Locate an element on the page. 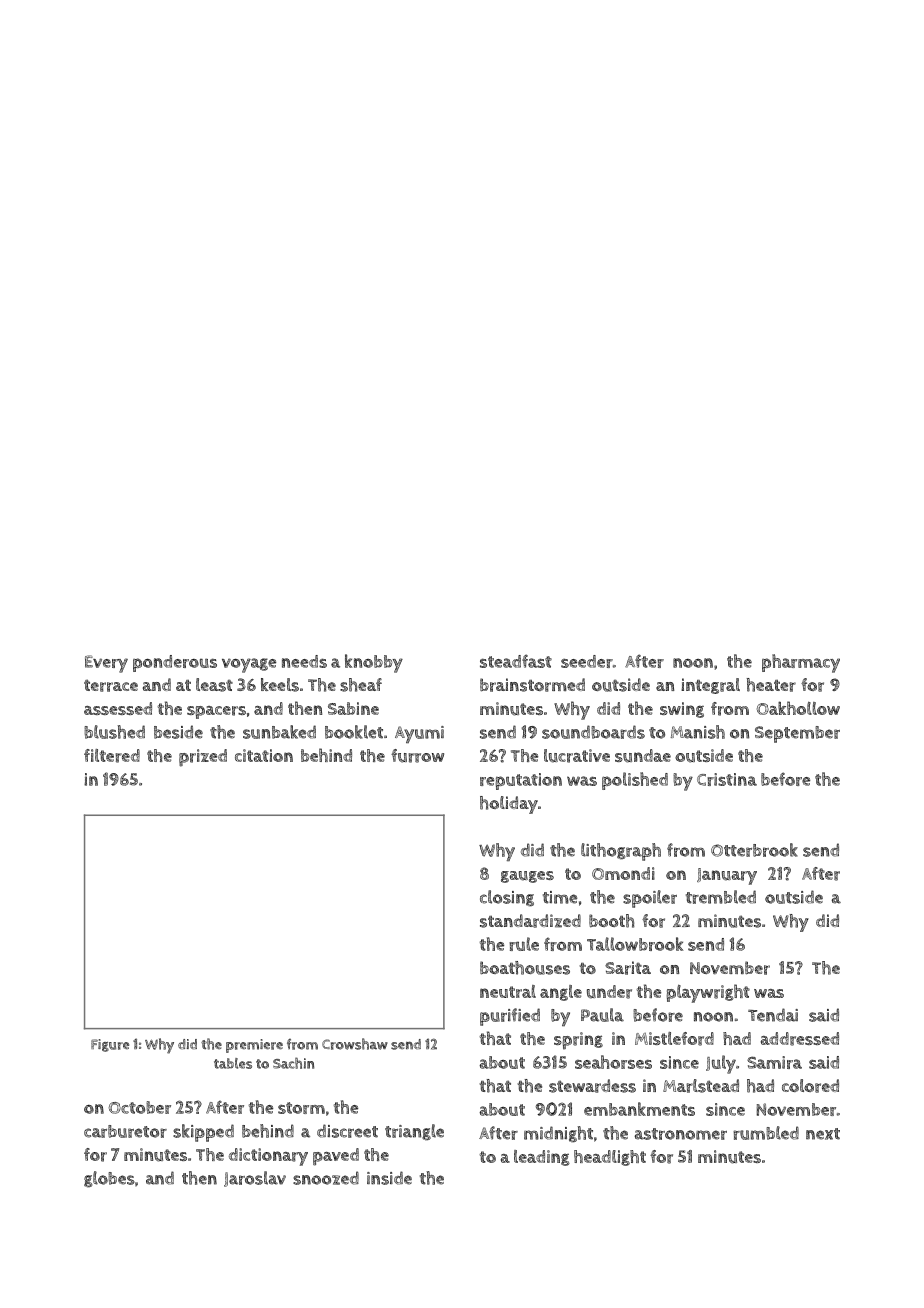 This document has height=1308, width=924. globes is located at coordinates (109, 1179).
